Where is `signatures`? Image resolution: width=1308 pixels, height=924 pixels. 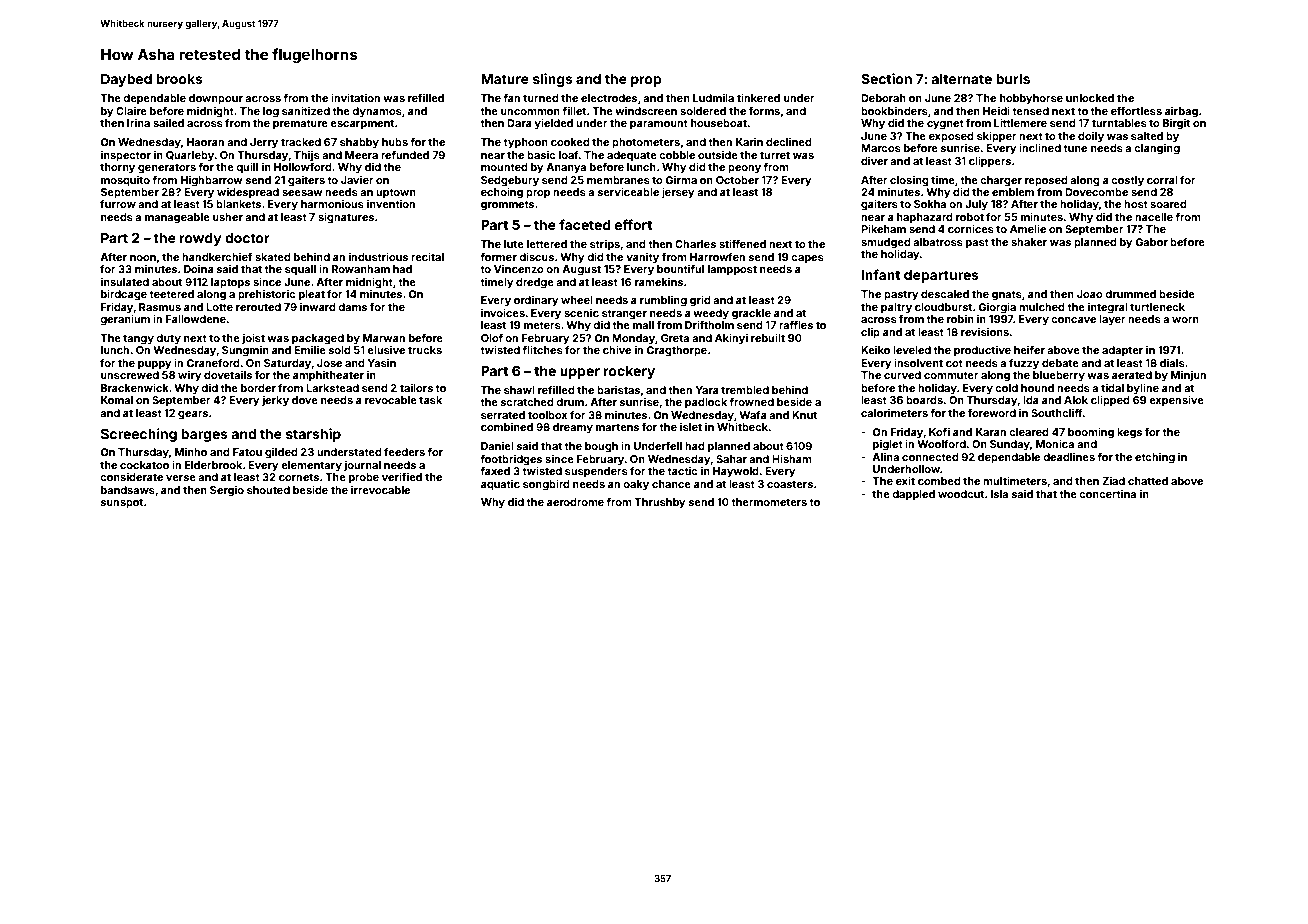 signatures is located at coordinates (346, 218).
